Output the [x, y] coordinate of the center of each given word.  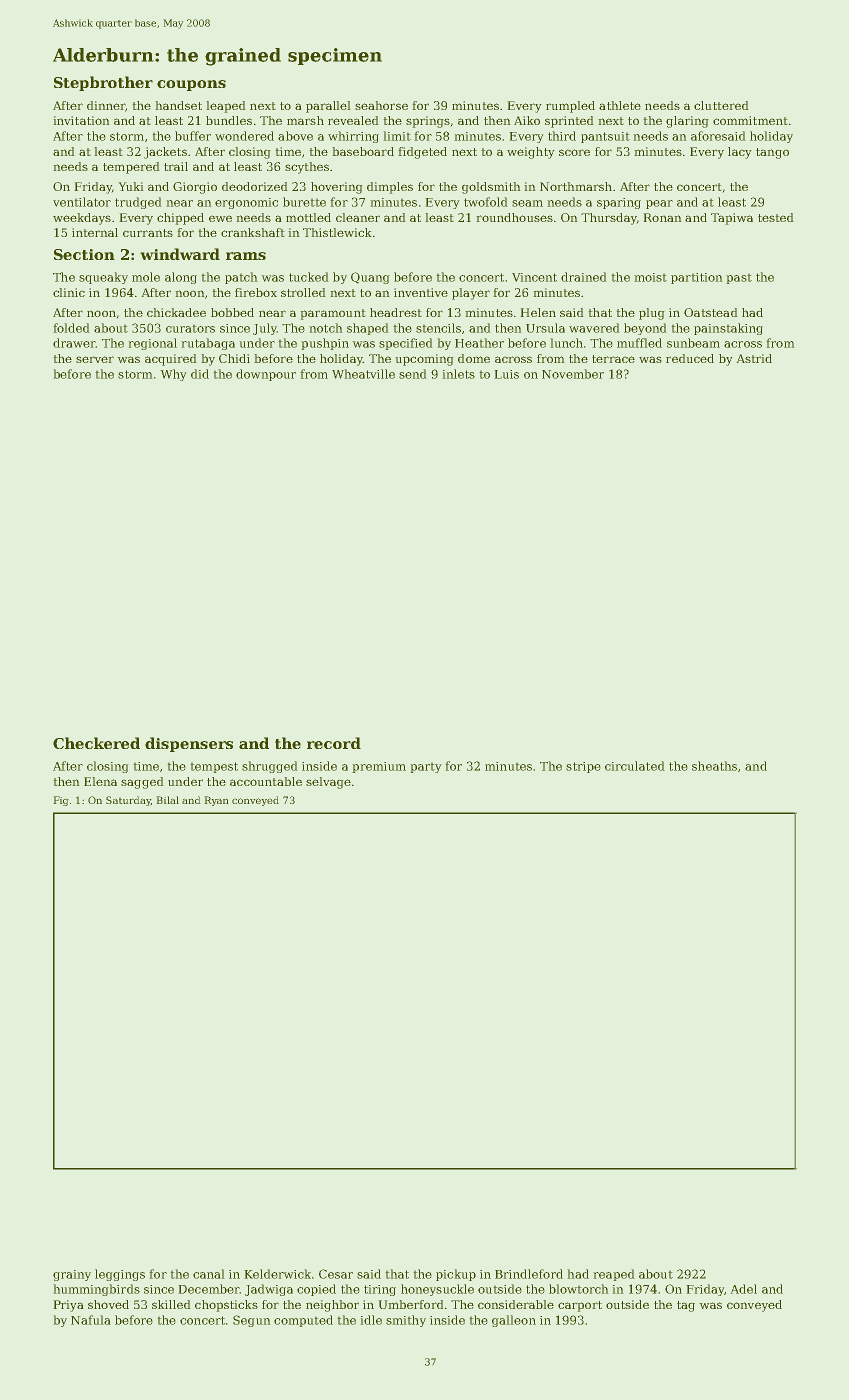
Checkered [96, 743]
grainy [72, 1275]
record [334, 743]
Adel [744, 1289]
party [426, 768]
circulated [634, 766]
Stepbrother [103, 83]
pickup [456, 1275]
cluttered [721, 105]
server [95, 359]
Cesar [336, 1274]
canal [208, 1274]
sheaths [714, 766]
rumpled [570, 107]
